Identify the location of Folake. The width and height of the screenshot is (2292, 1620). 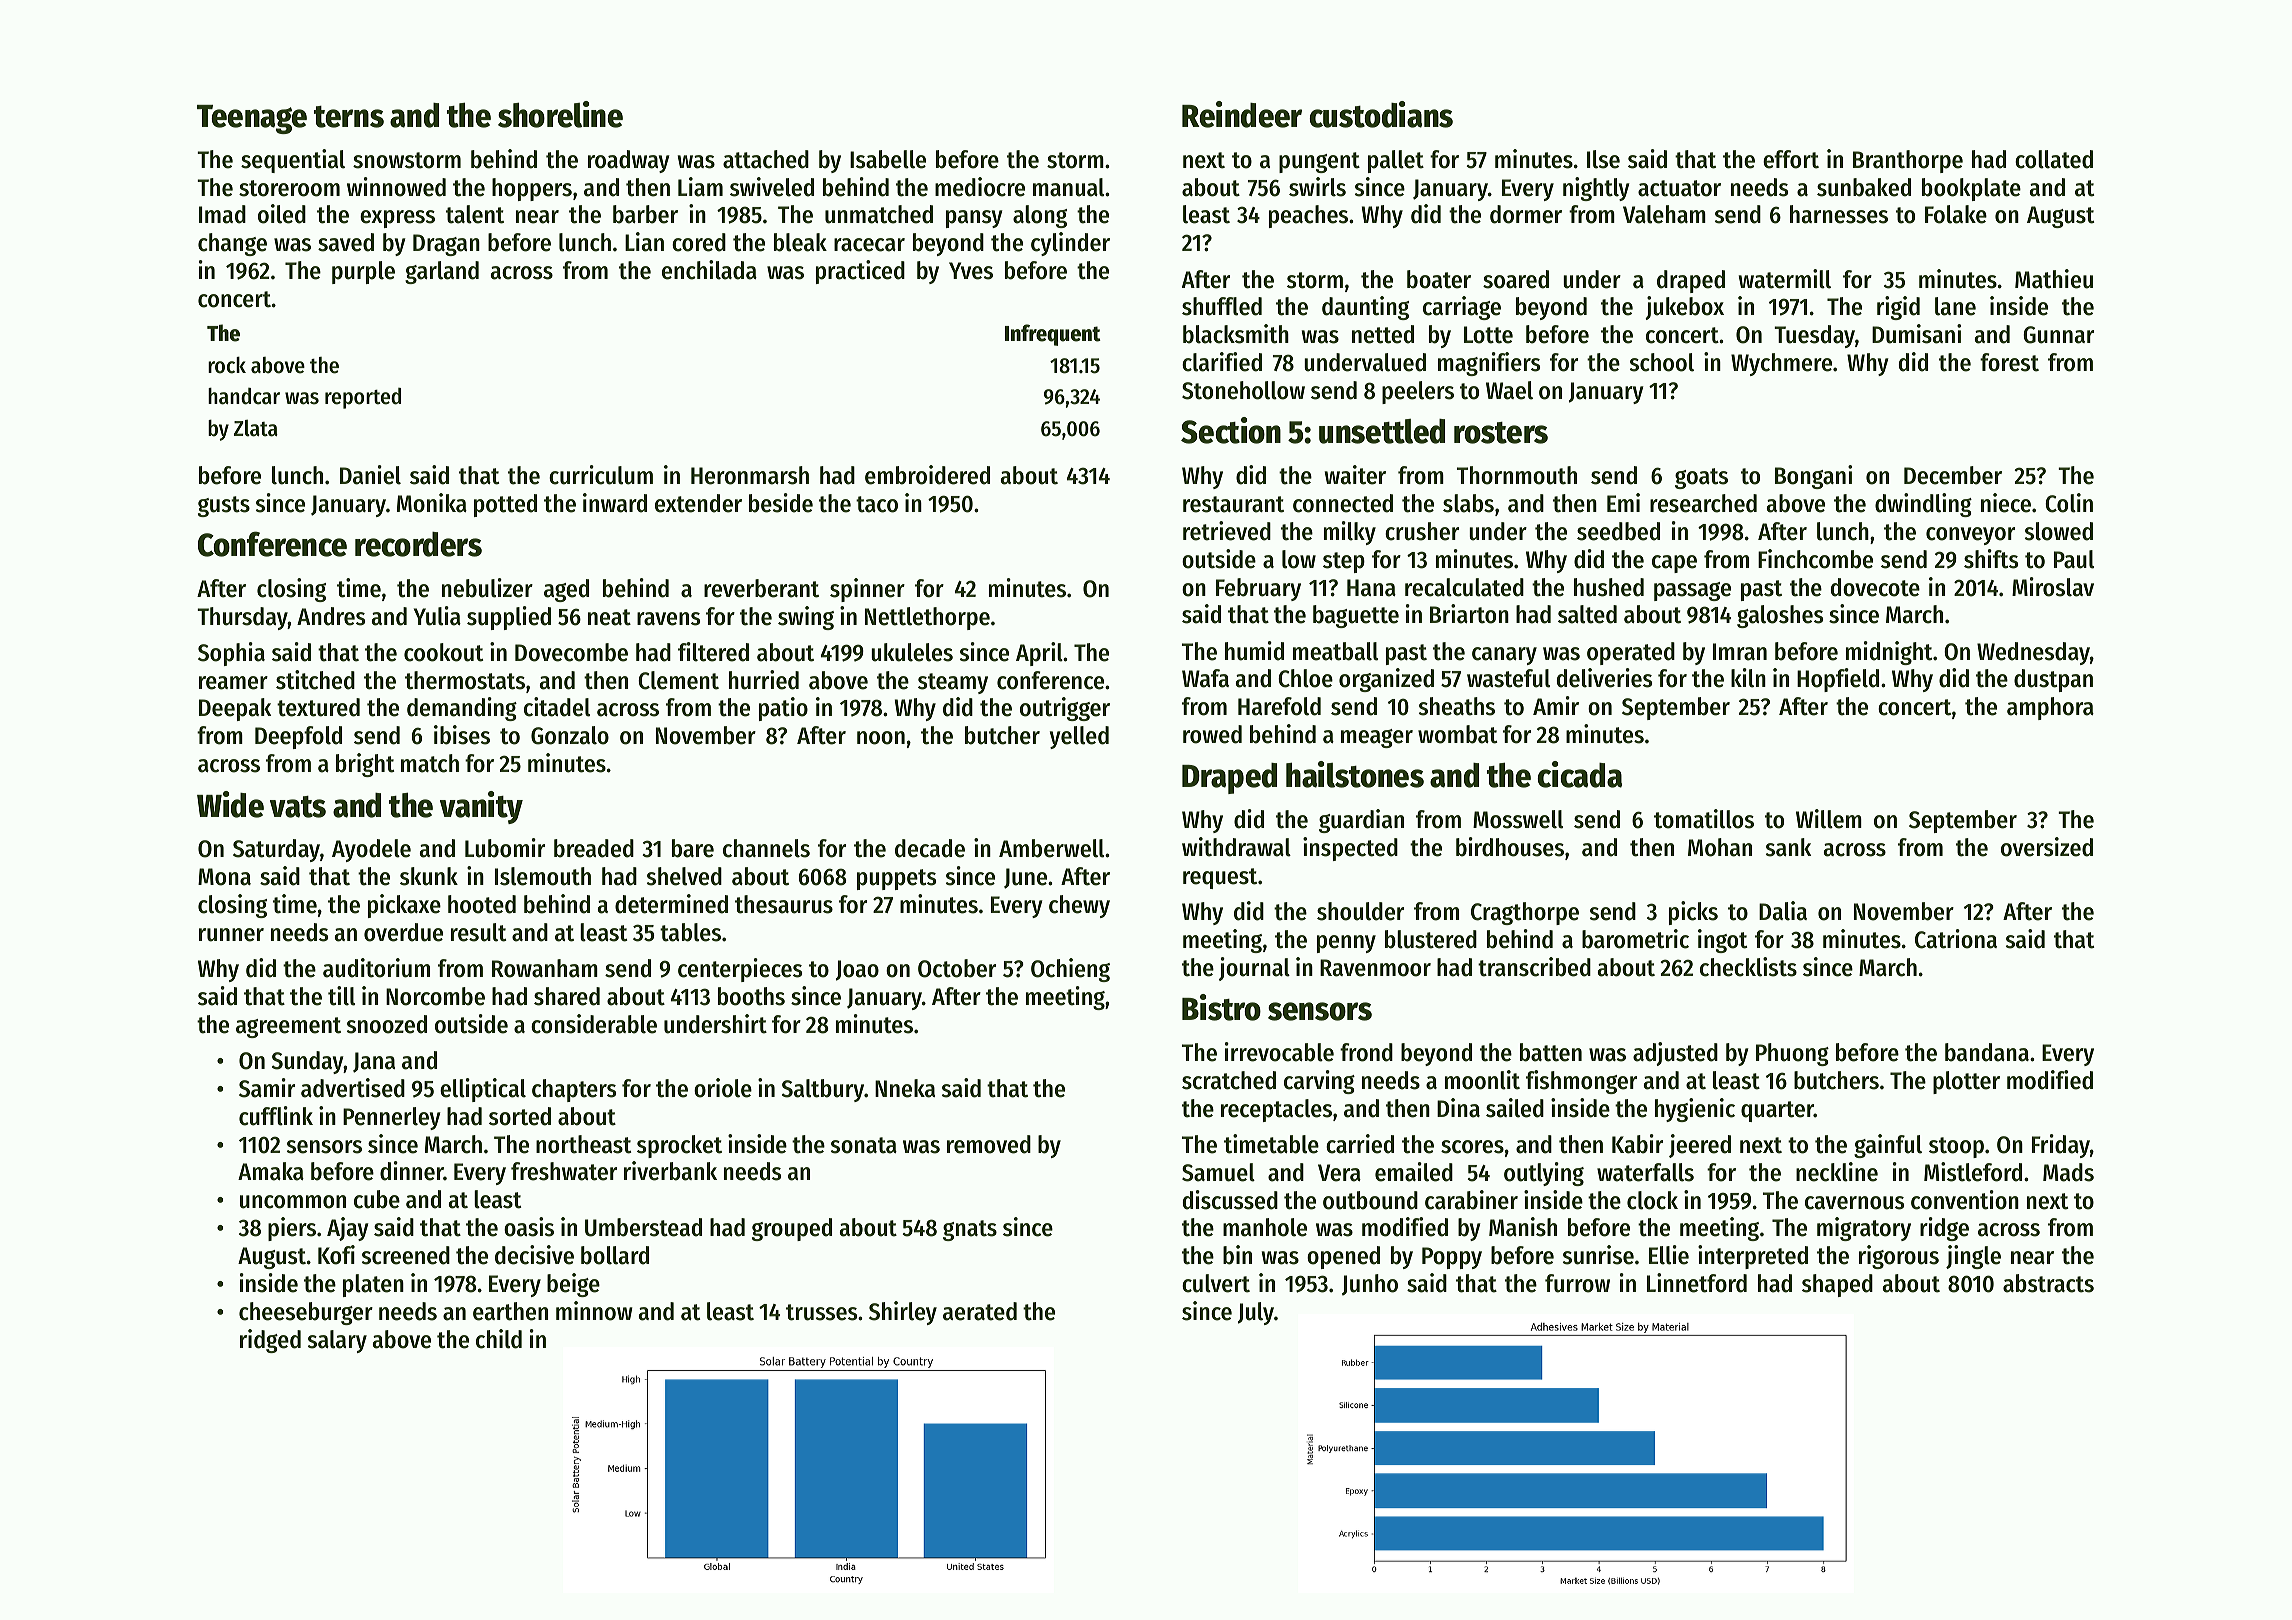
(1956, 214).
